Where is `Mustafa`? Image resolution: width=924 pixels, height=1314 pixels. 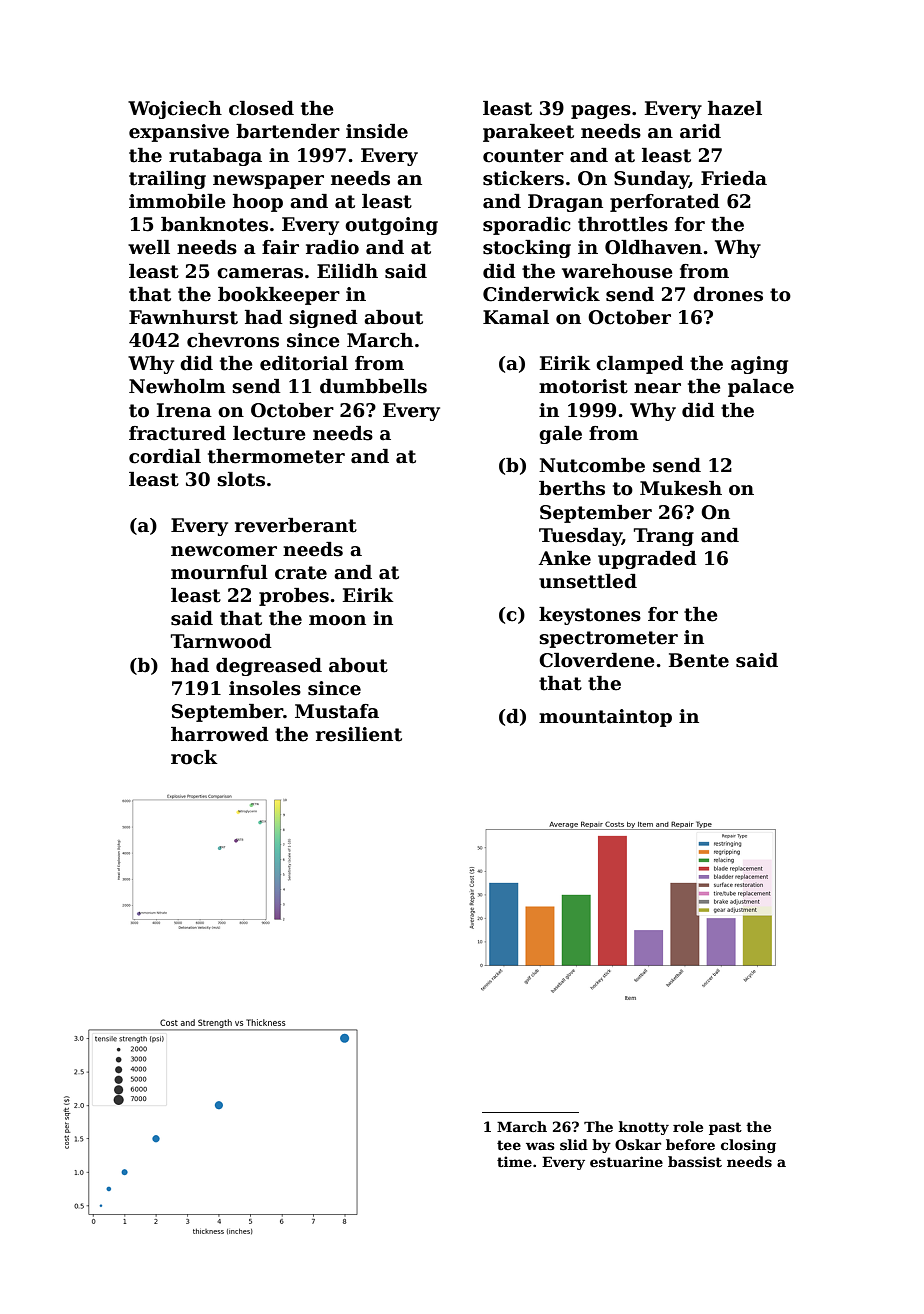
Mustafa is located at coordinates (337, 711).
